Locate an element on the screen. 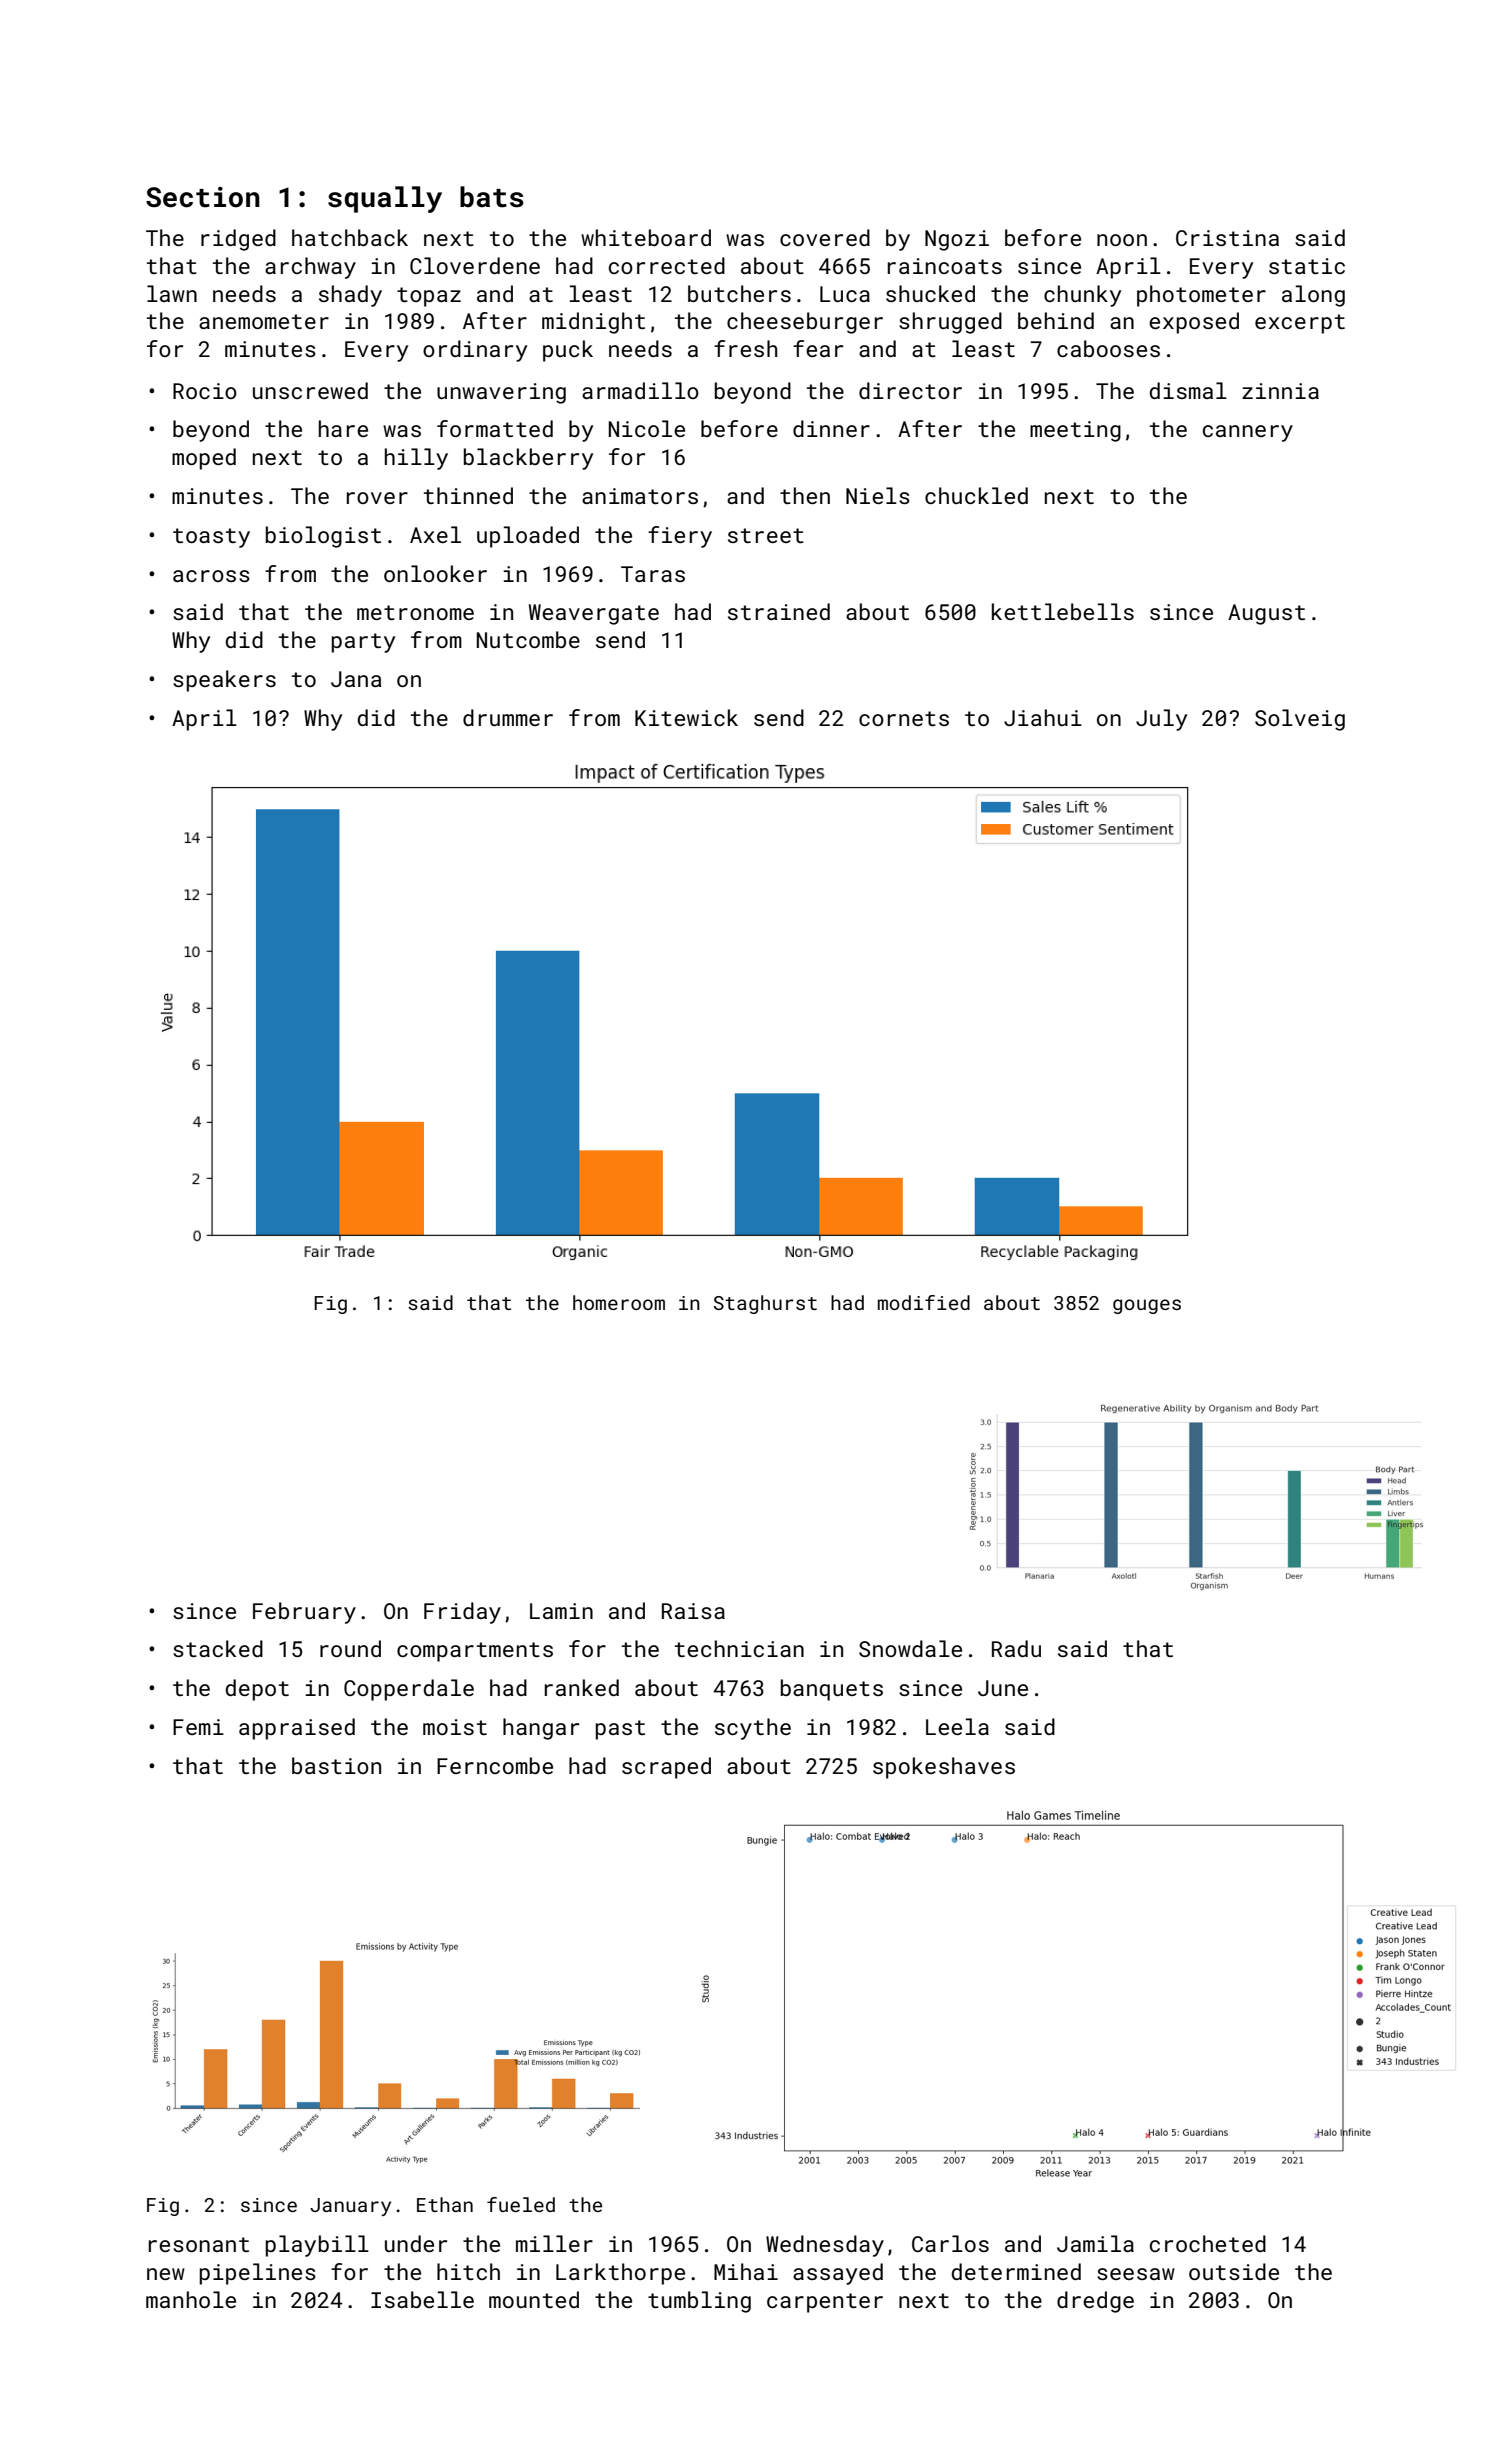 The image size is (1496, 2464). gouges is located at coordinates (1147, 1306).
